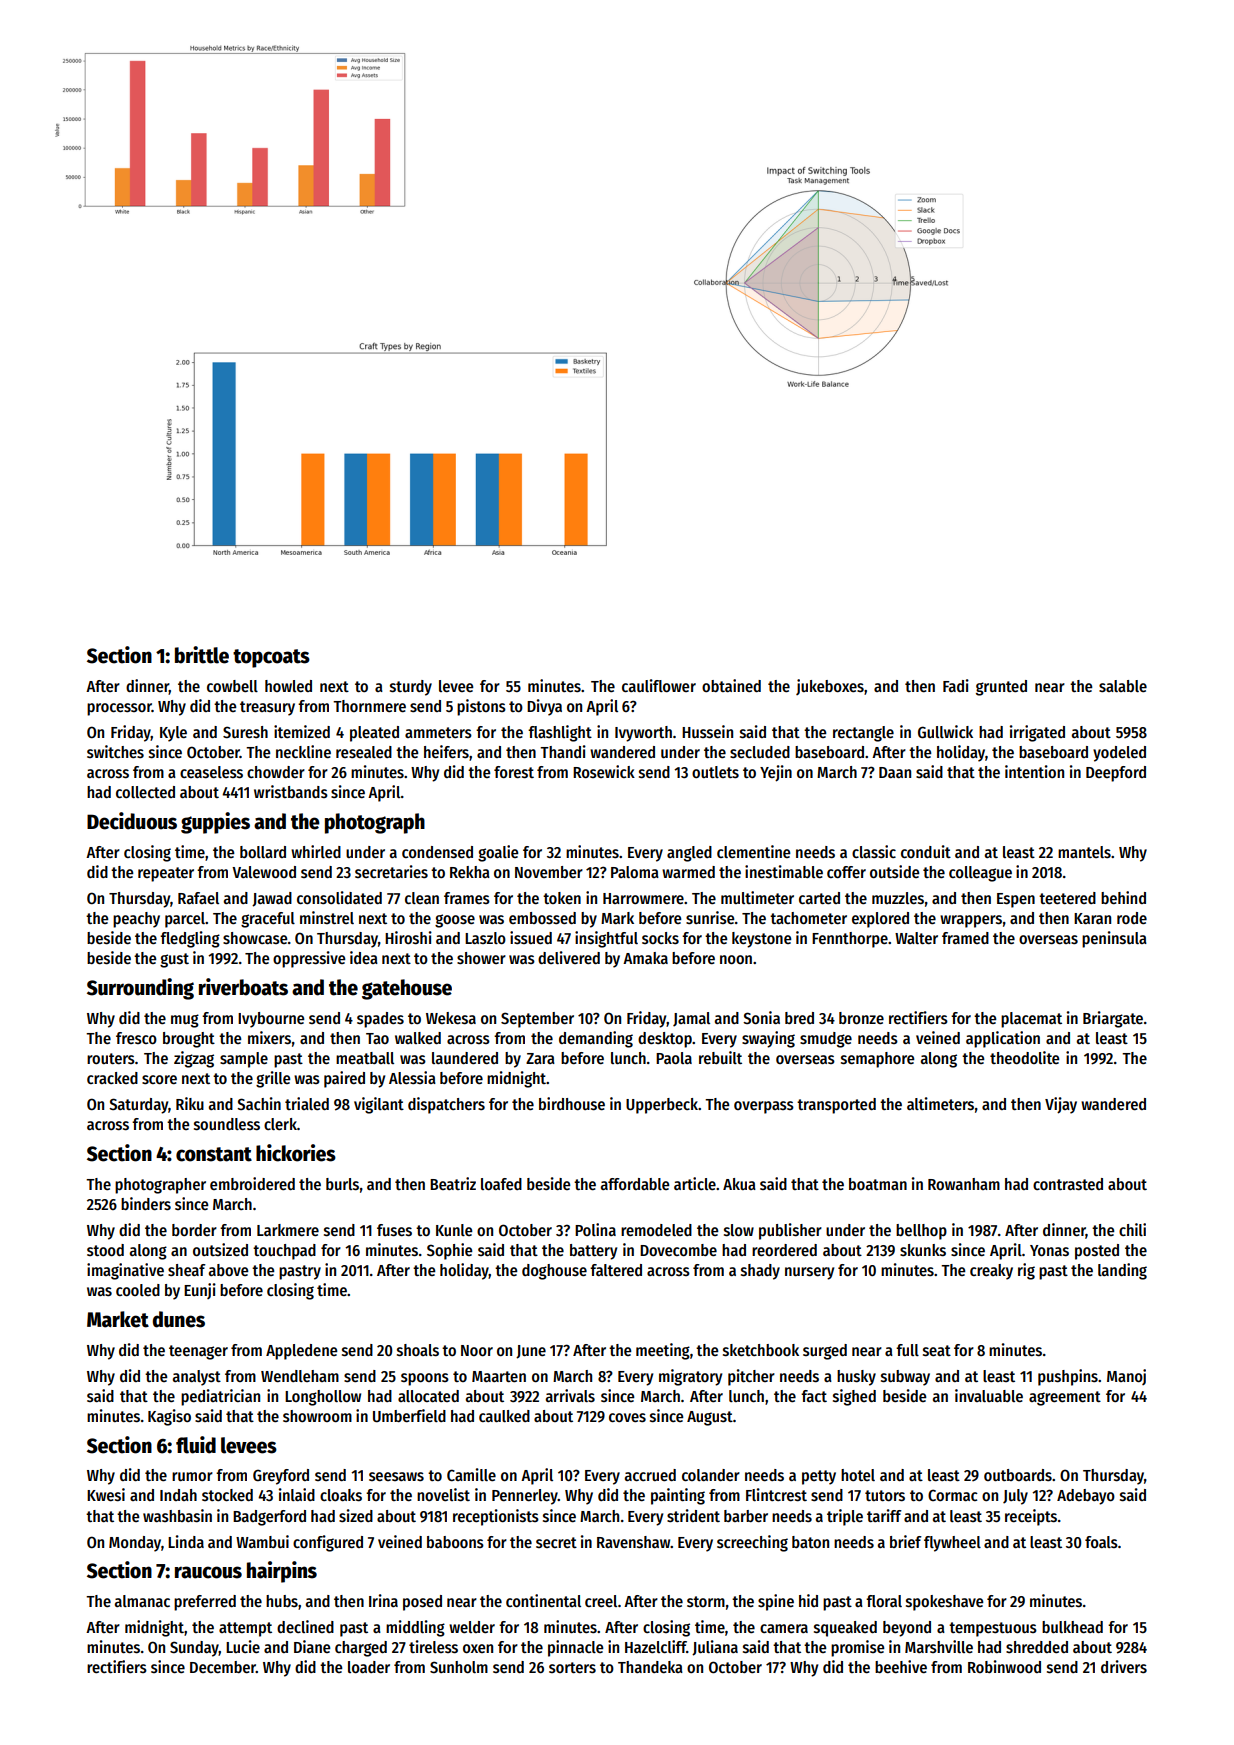  Describe the element at coordinates (243, 1646) in the page. I see `Lucie` at that location.
